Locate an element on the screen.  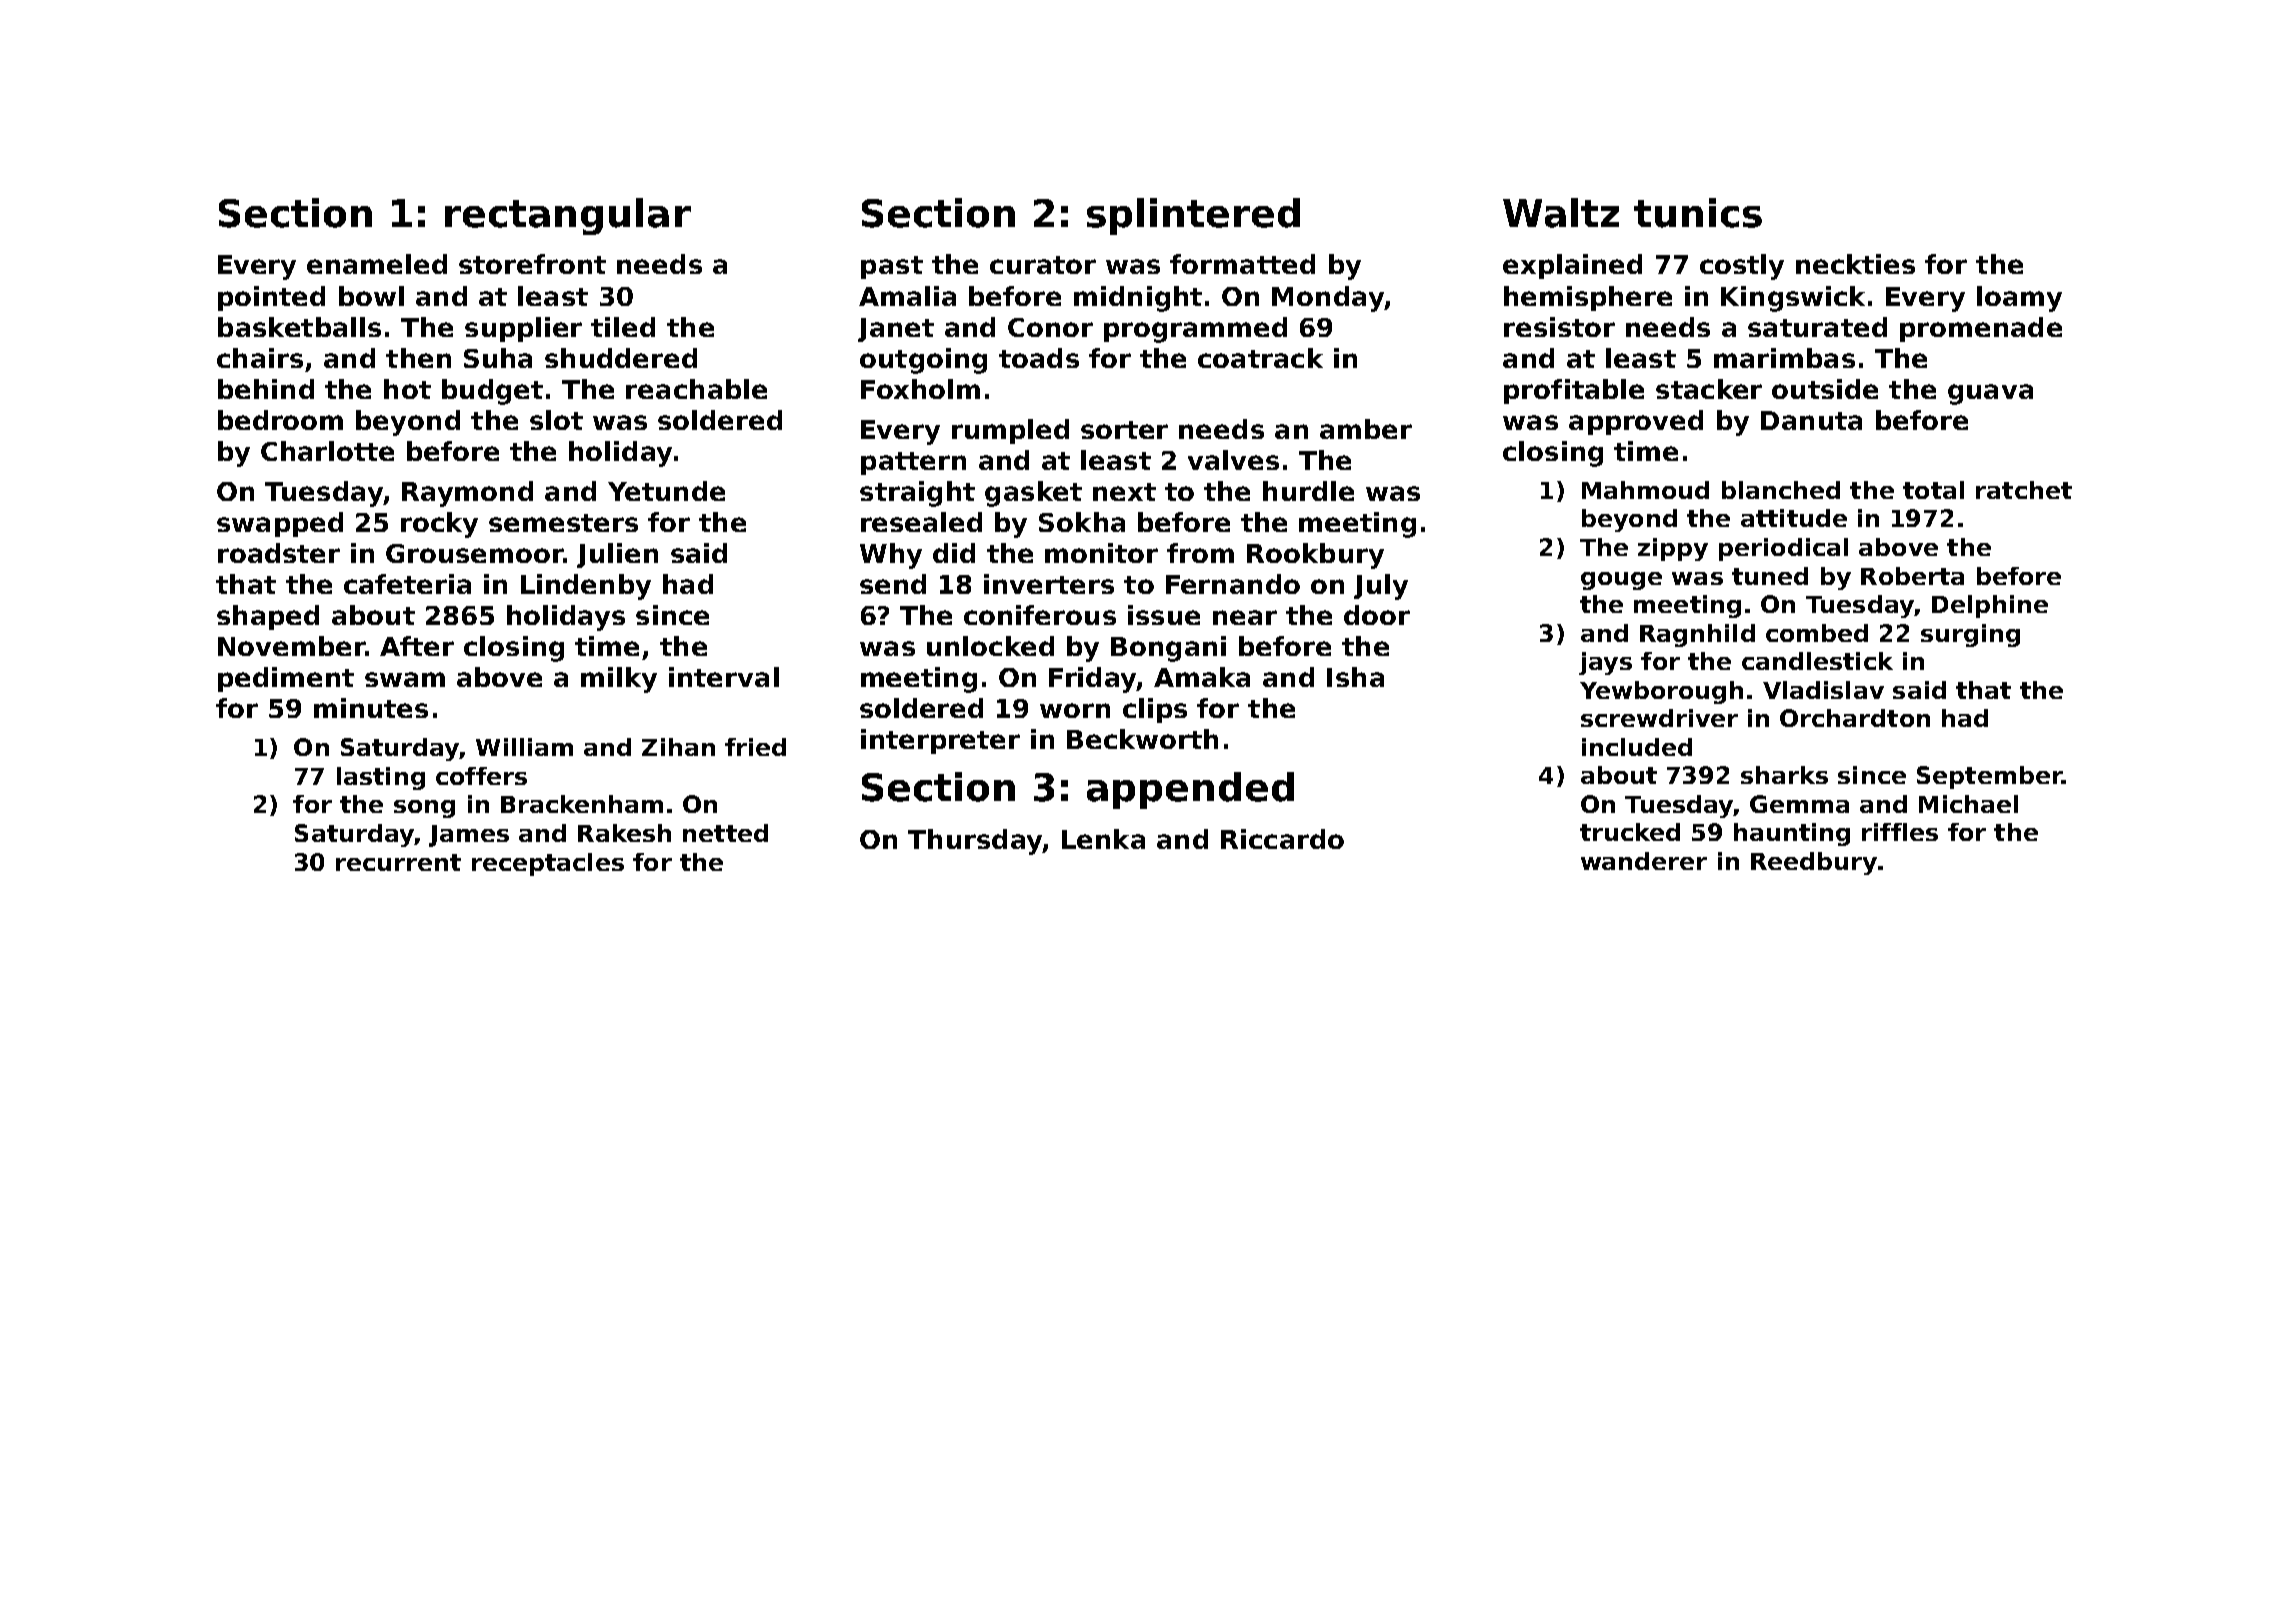
Bongani is located at coordinates (1168, 649).
